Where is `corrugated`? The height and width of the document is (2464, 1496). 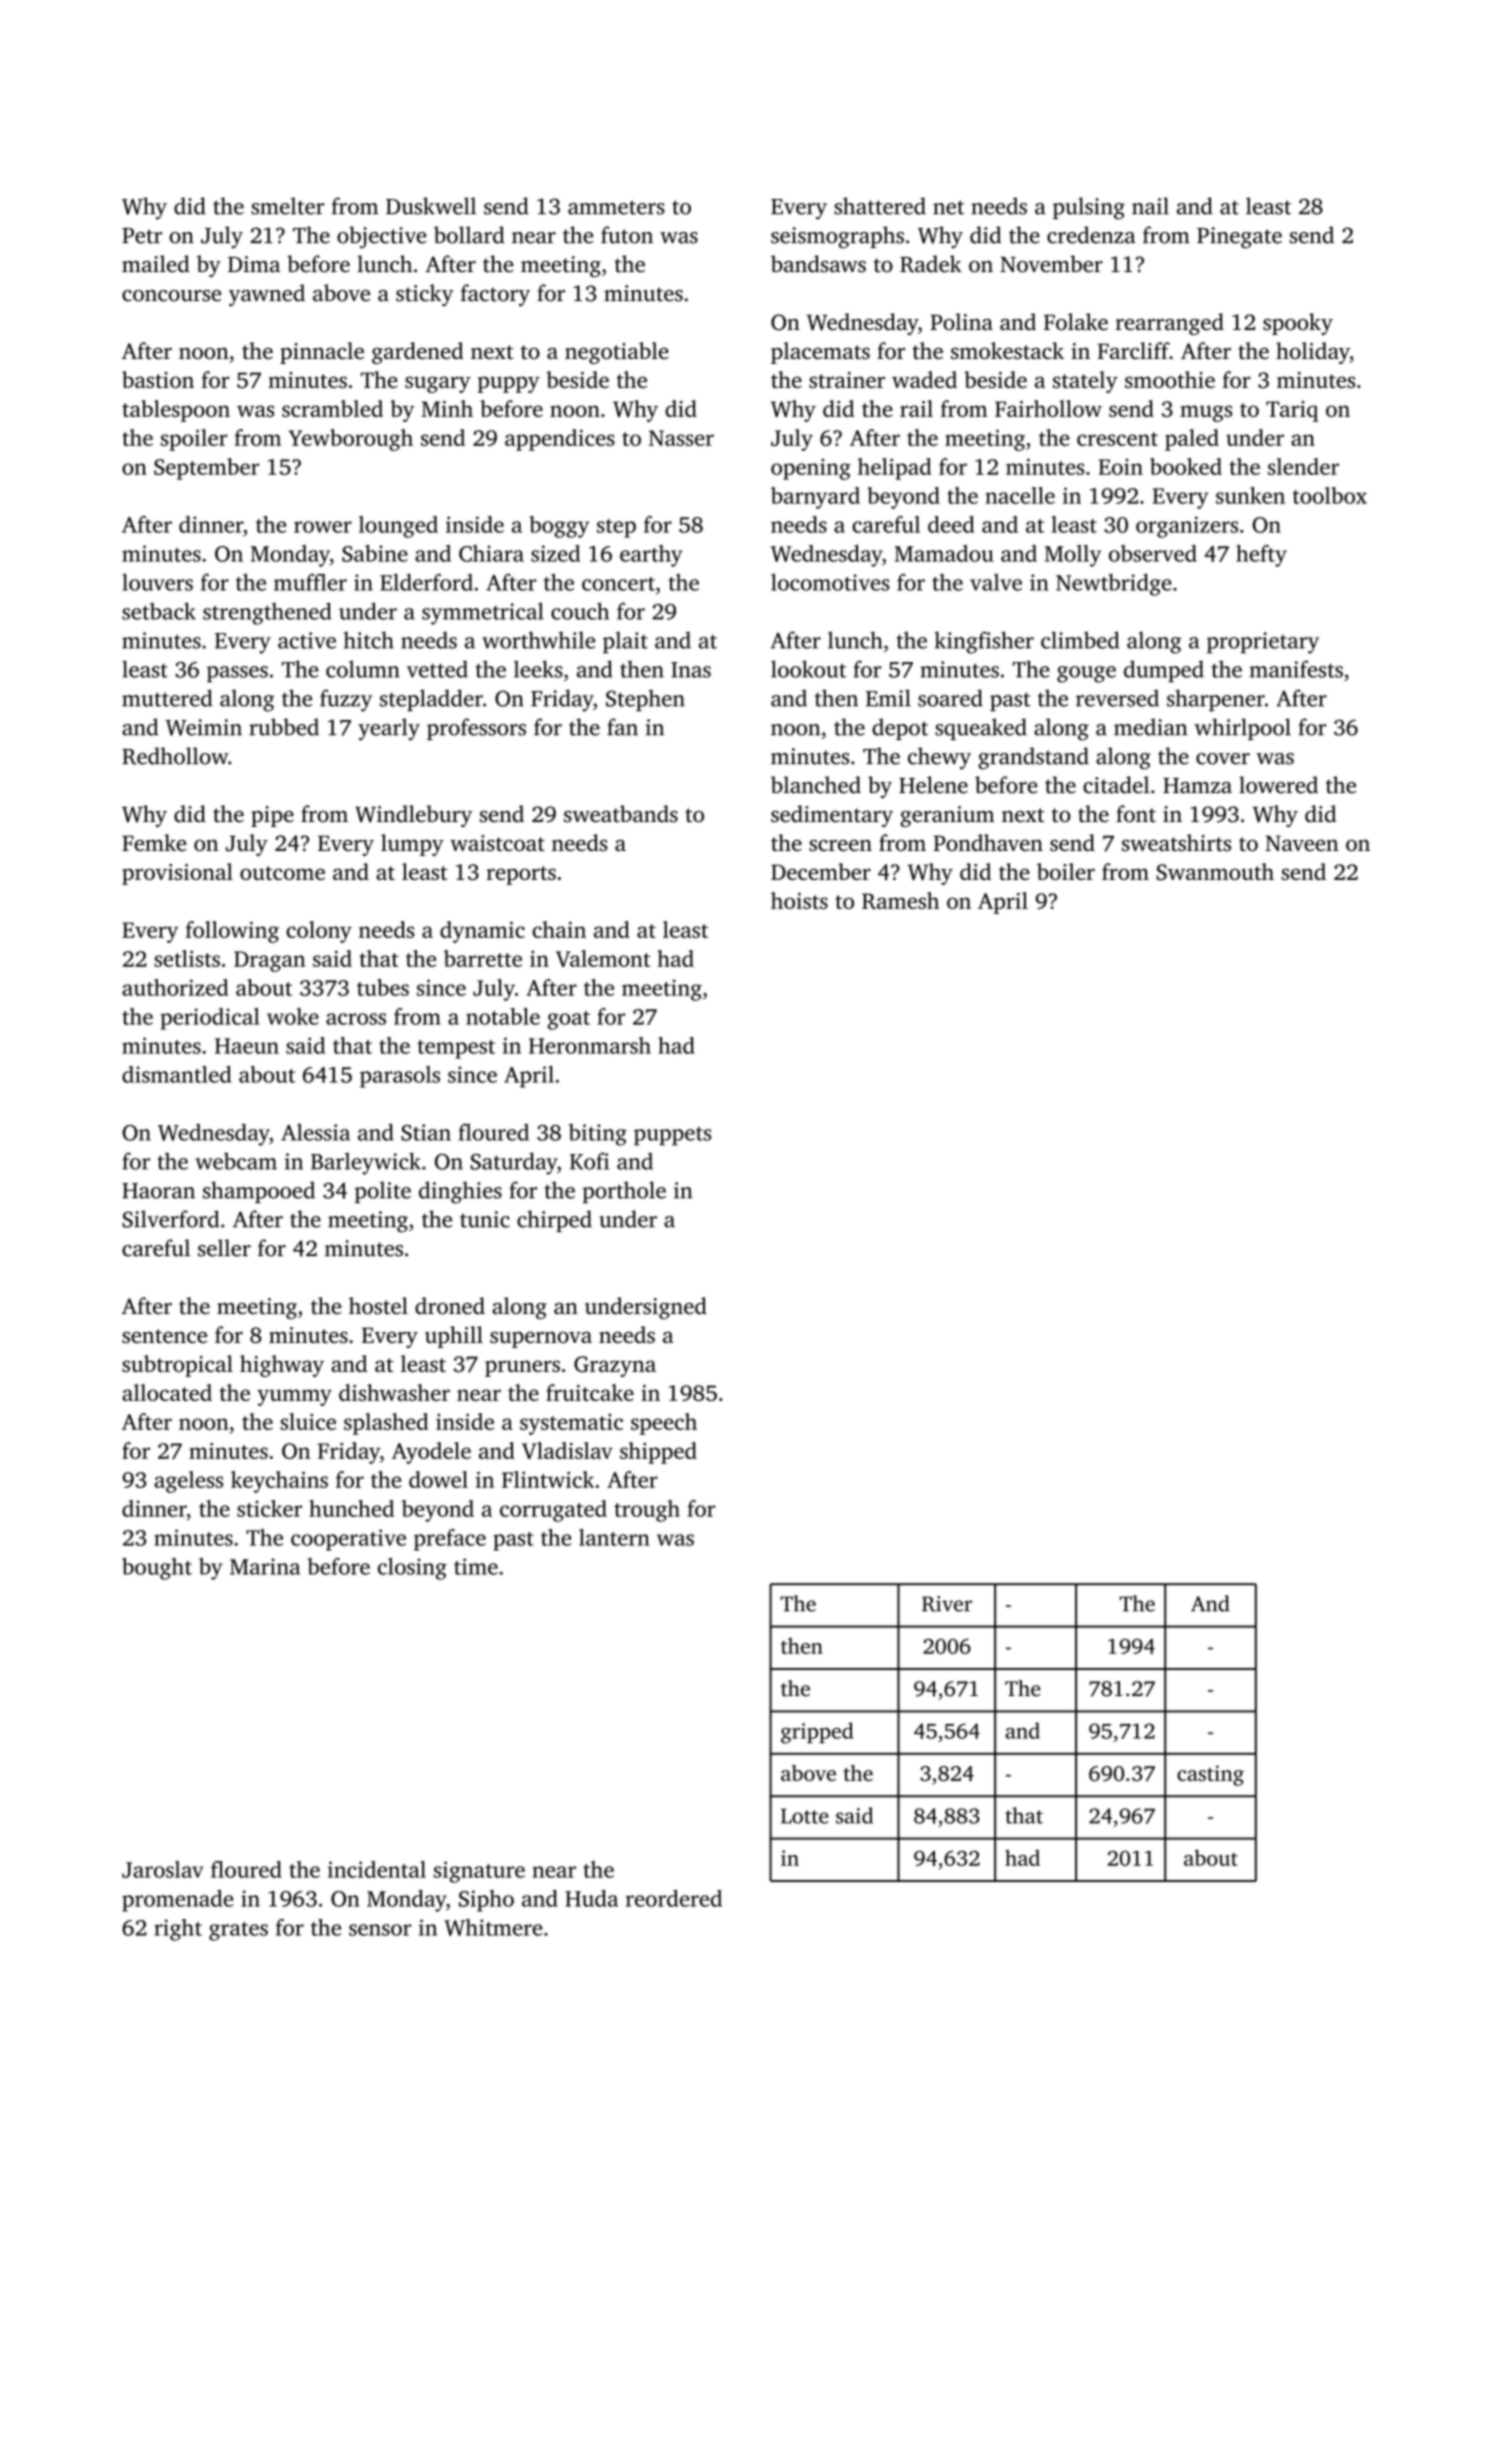 corrugated is located at coordinates (553, 1511).
